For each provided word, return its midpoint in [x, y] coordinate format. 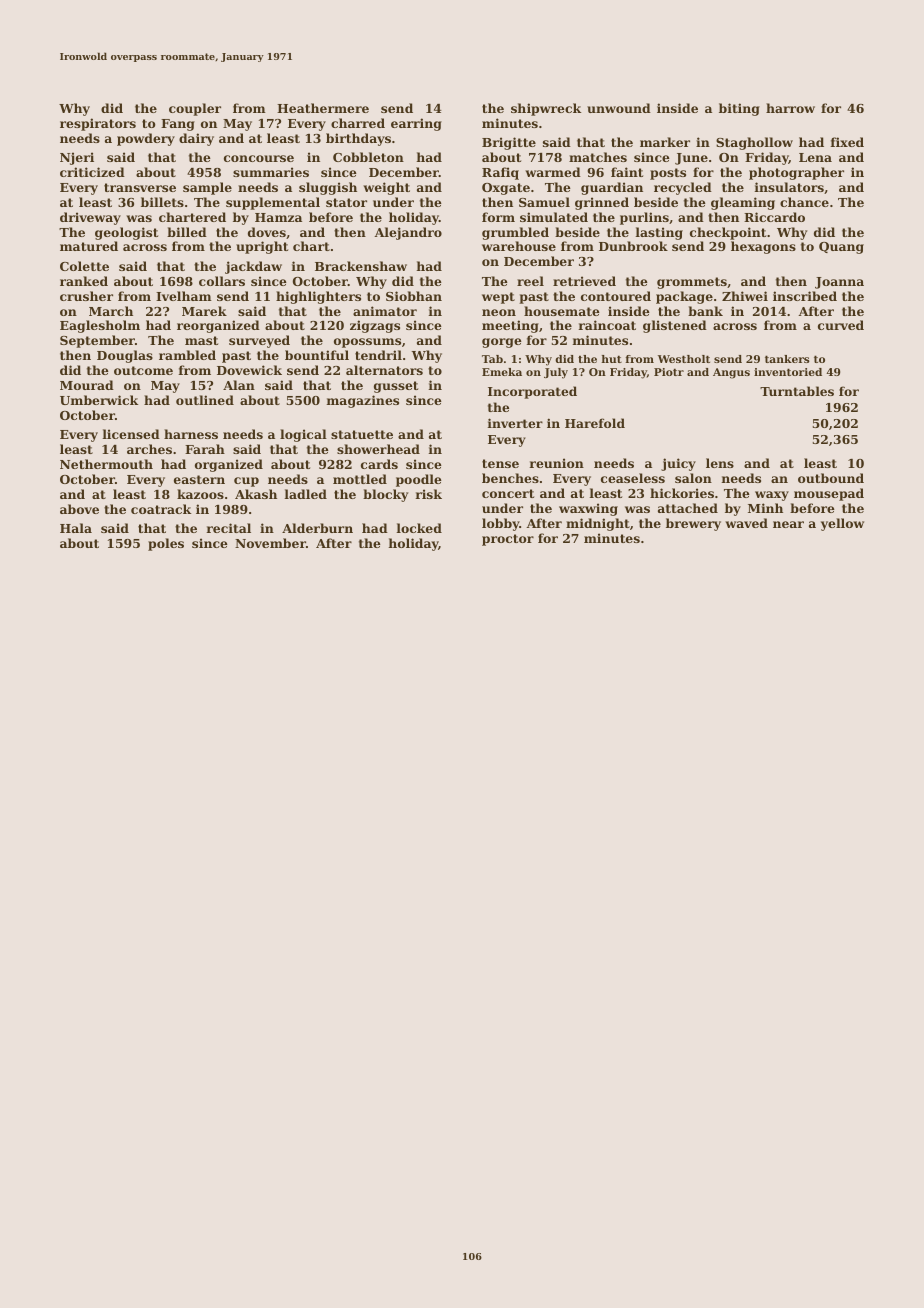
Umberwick [99, 400]
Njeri [77, 158]
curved [841, 325]
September [97, 341]
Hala [76, 528]
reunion [557, 463]
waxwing [588, 509]
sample [207, 188]
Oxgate [506, 189]
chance [804, 202]
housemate [562, 311]
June [691, 159]
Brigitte [509, 143]
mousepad [829, 494]
